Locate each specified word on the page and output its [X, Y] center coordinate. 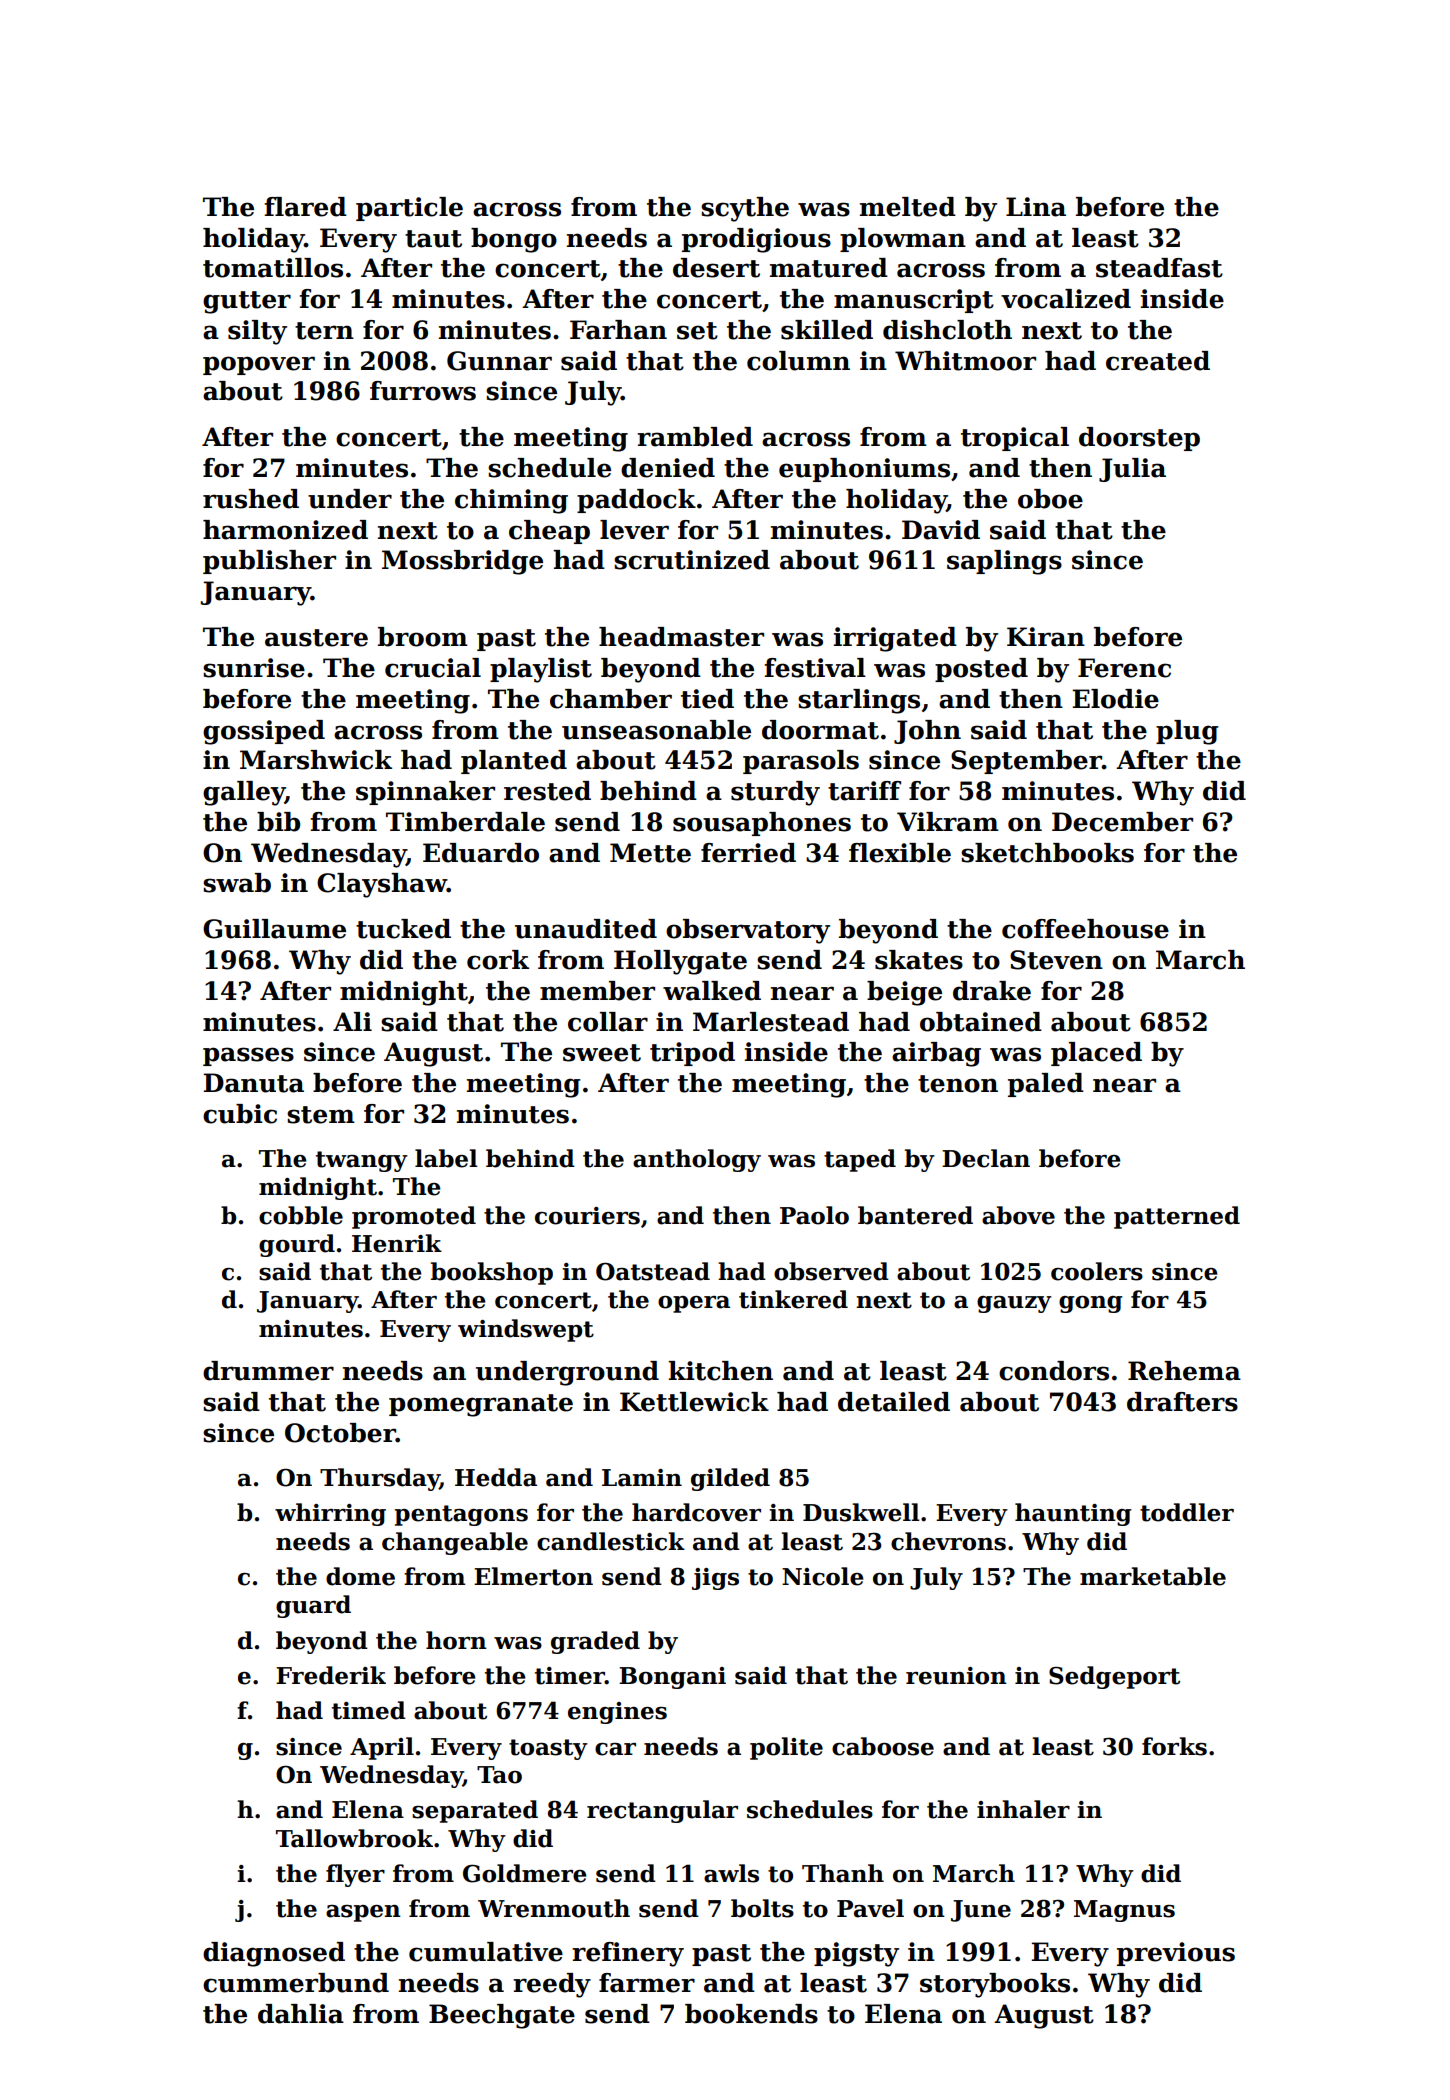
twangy [362, 1161]
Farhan [618, 330]
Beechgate [502, 2016]
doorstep [1139, 439]
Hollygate [680, 962]
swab [237, 883]
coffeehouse [1085, 929]
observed [831, 1271]
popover [259, 365]
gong [1091, 1304]
